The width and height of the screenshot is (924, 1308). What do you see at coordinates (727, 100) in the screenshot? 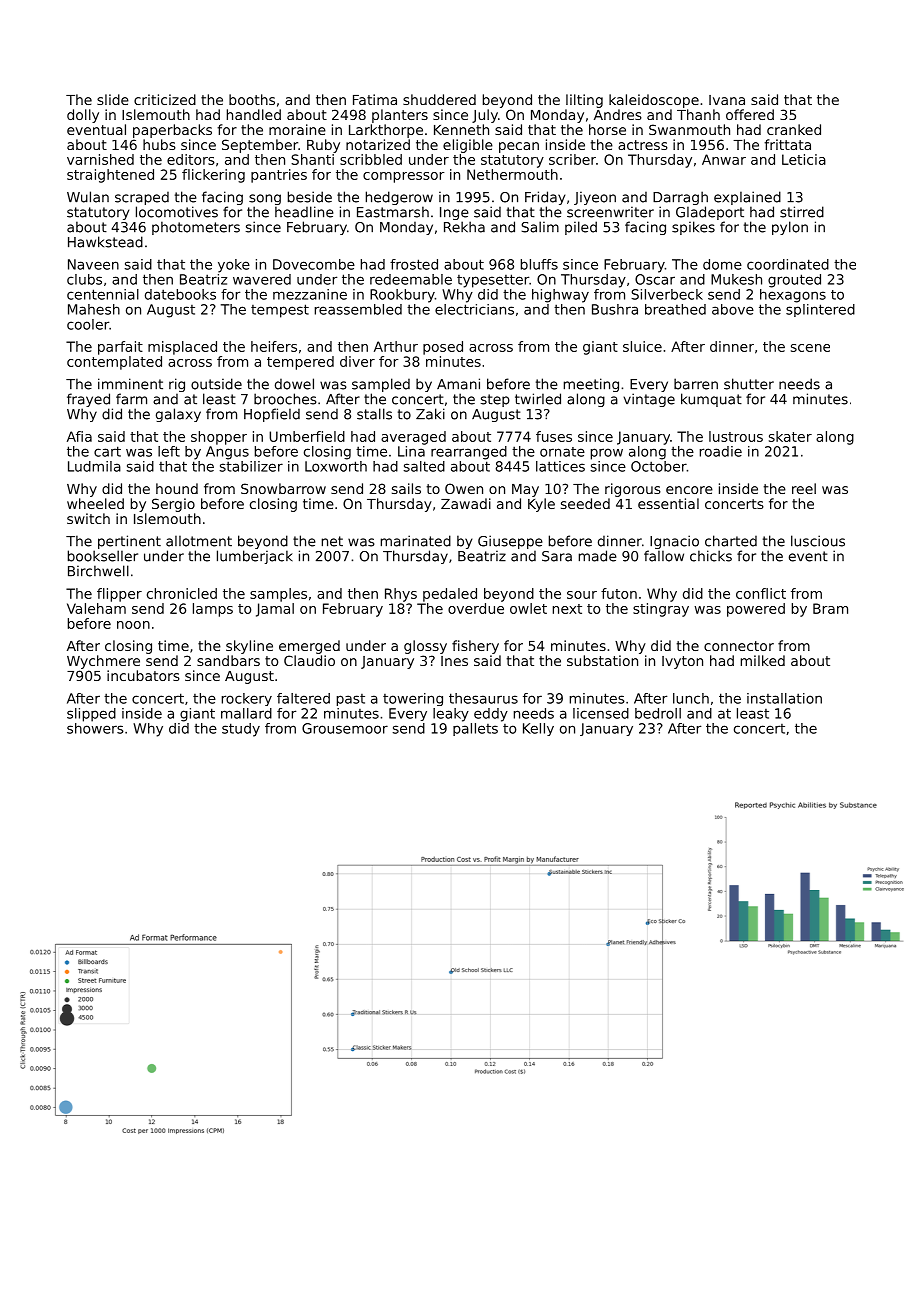
I see `Ivana` at bounding box center [727, 100].
